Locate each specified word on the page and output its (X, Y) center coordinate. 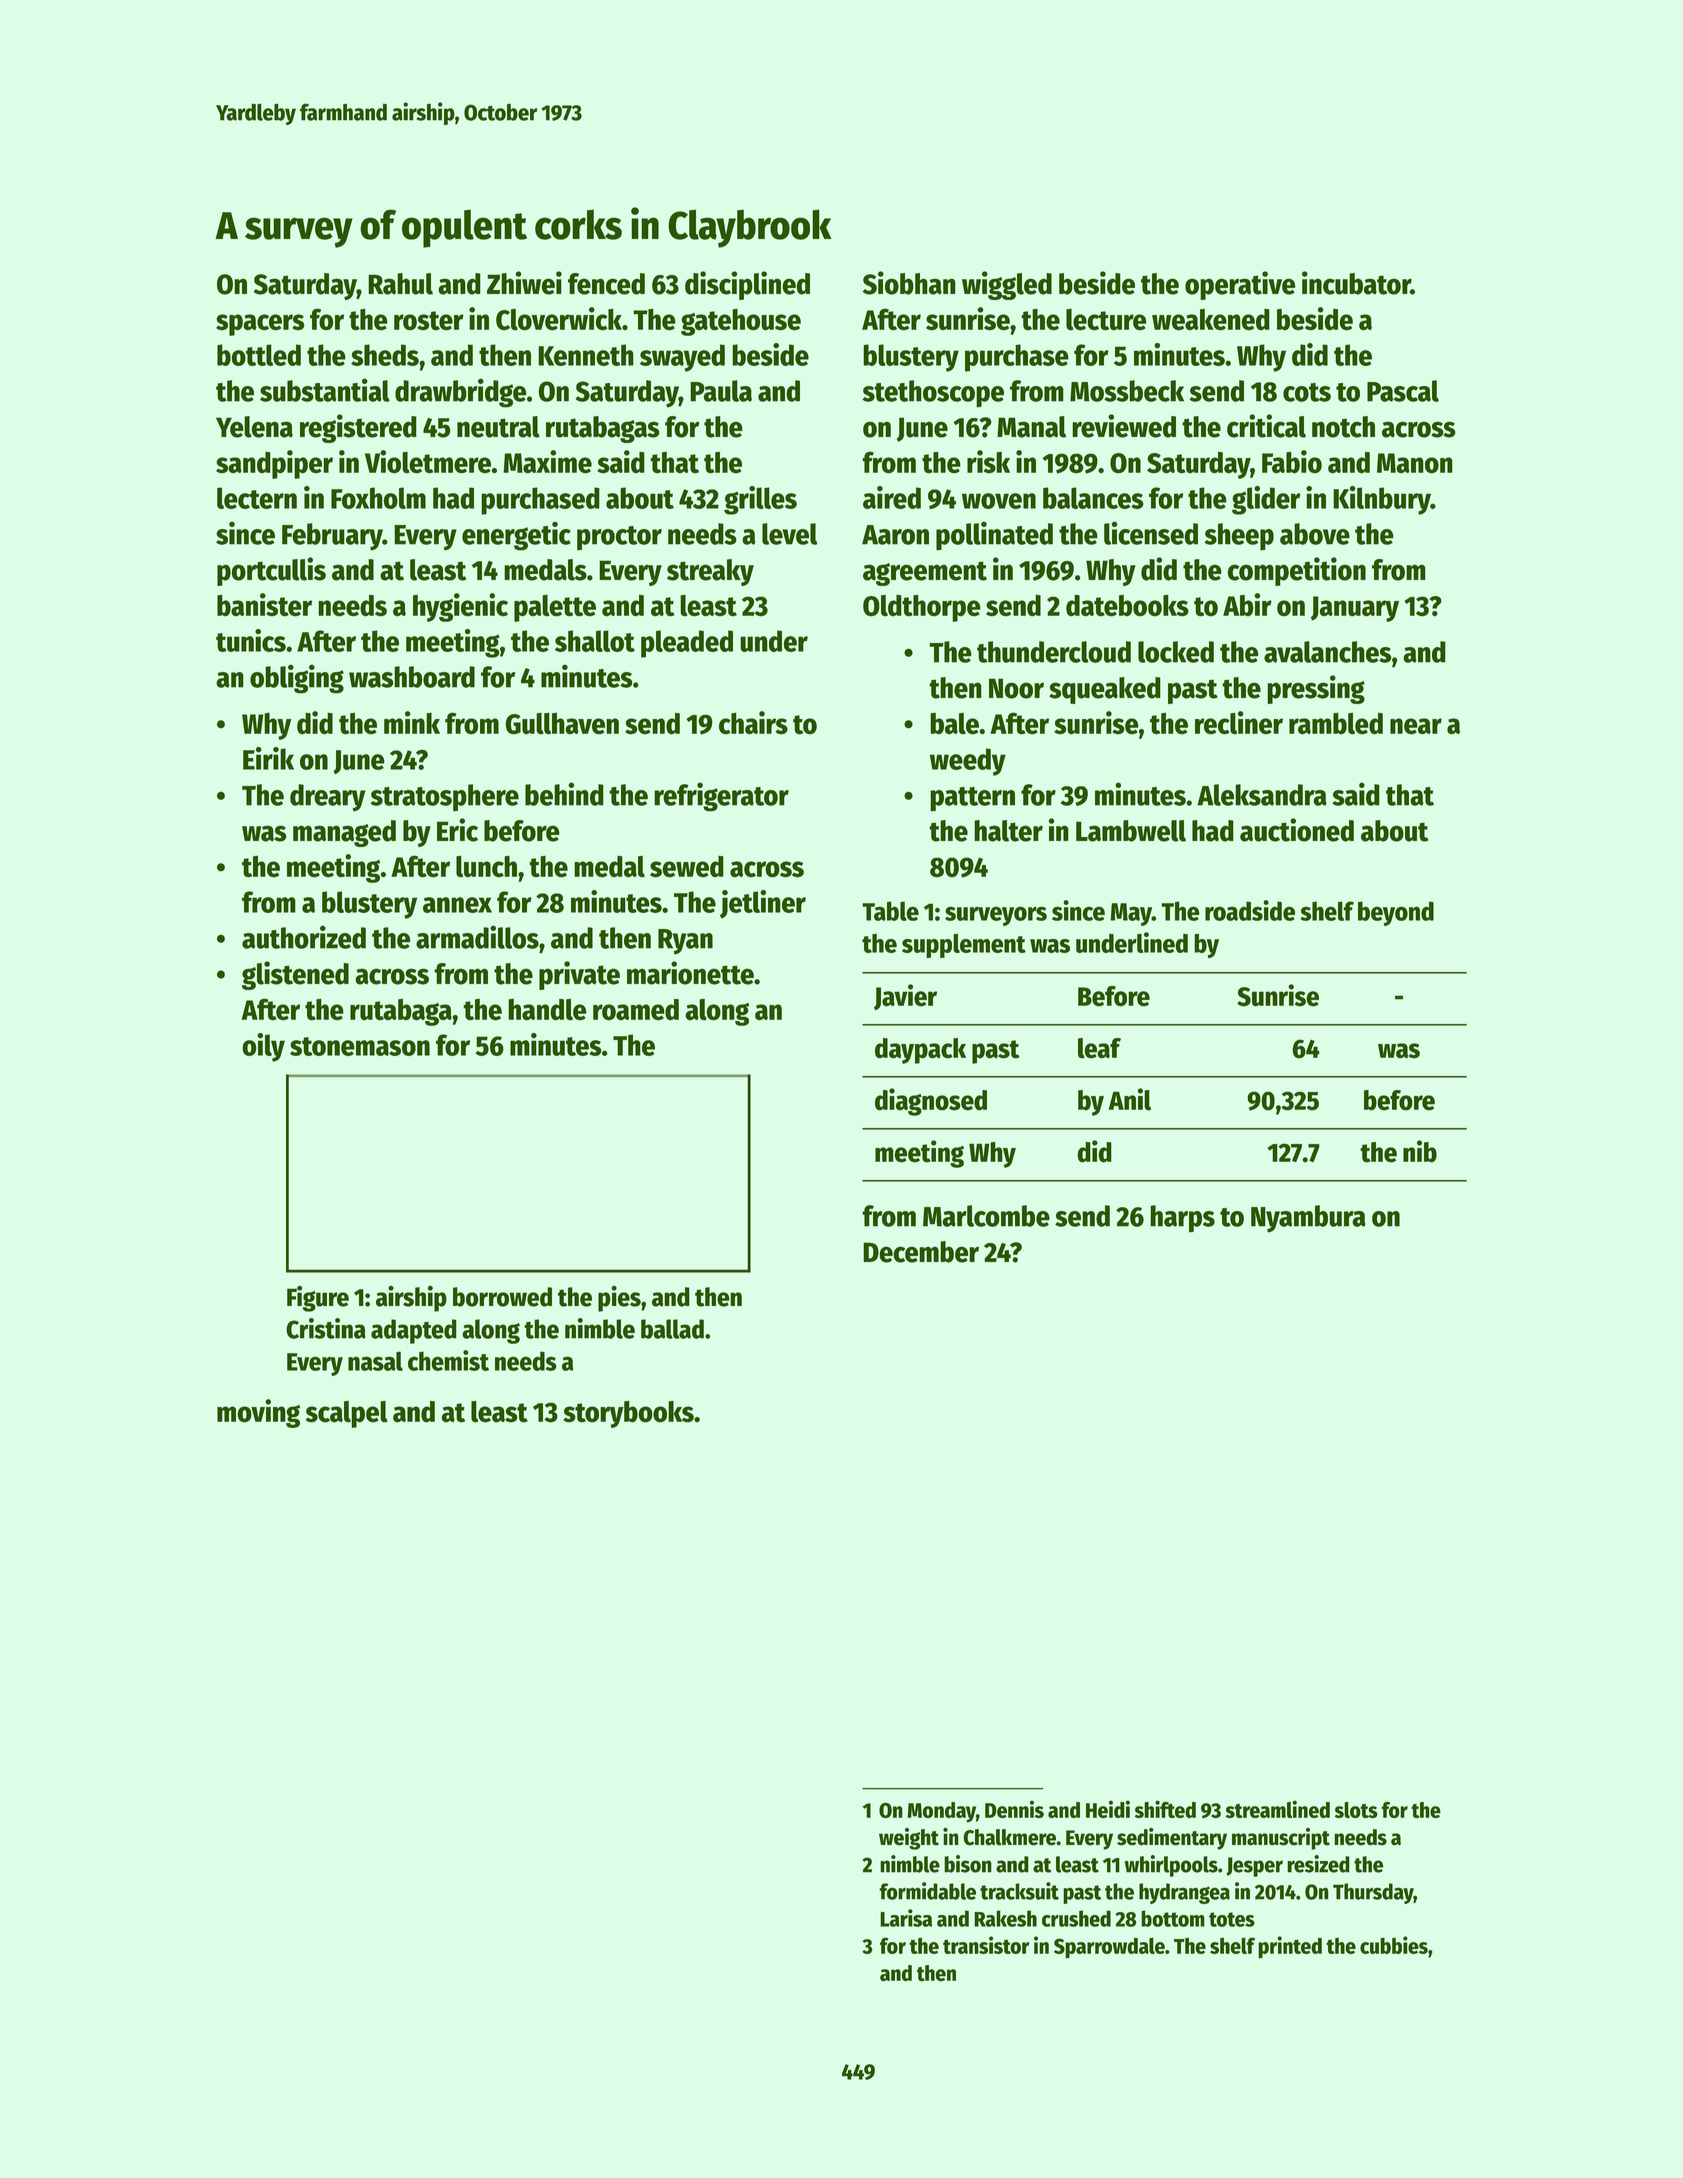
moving (258, 1413)
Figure (318, 1298)
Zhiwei (524, 283)
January (1355, 609)
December (921, 1252)
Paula (721, 391)
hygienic (460, 607)
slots (1356, 1810)
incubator (1356, 283)
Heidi (1108, 1809)
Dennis (1014, 1809)
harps (1182, 1218)
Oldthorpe (922, 608)
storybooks (629, 1414)
